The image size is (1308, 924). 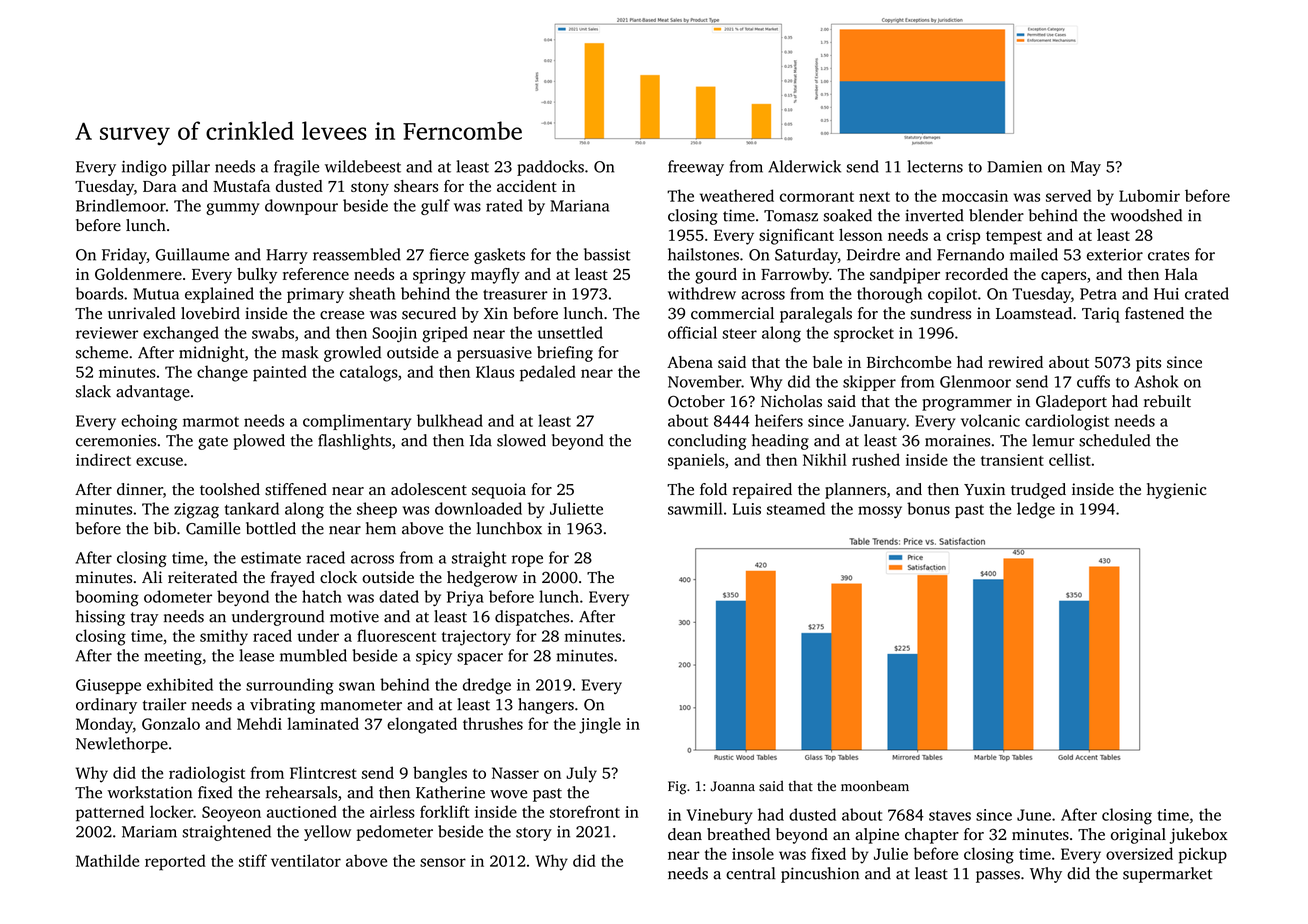 I want to click on Mathilde, so click(x=107, y=860).
